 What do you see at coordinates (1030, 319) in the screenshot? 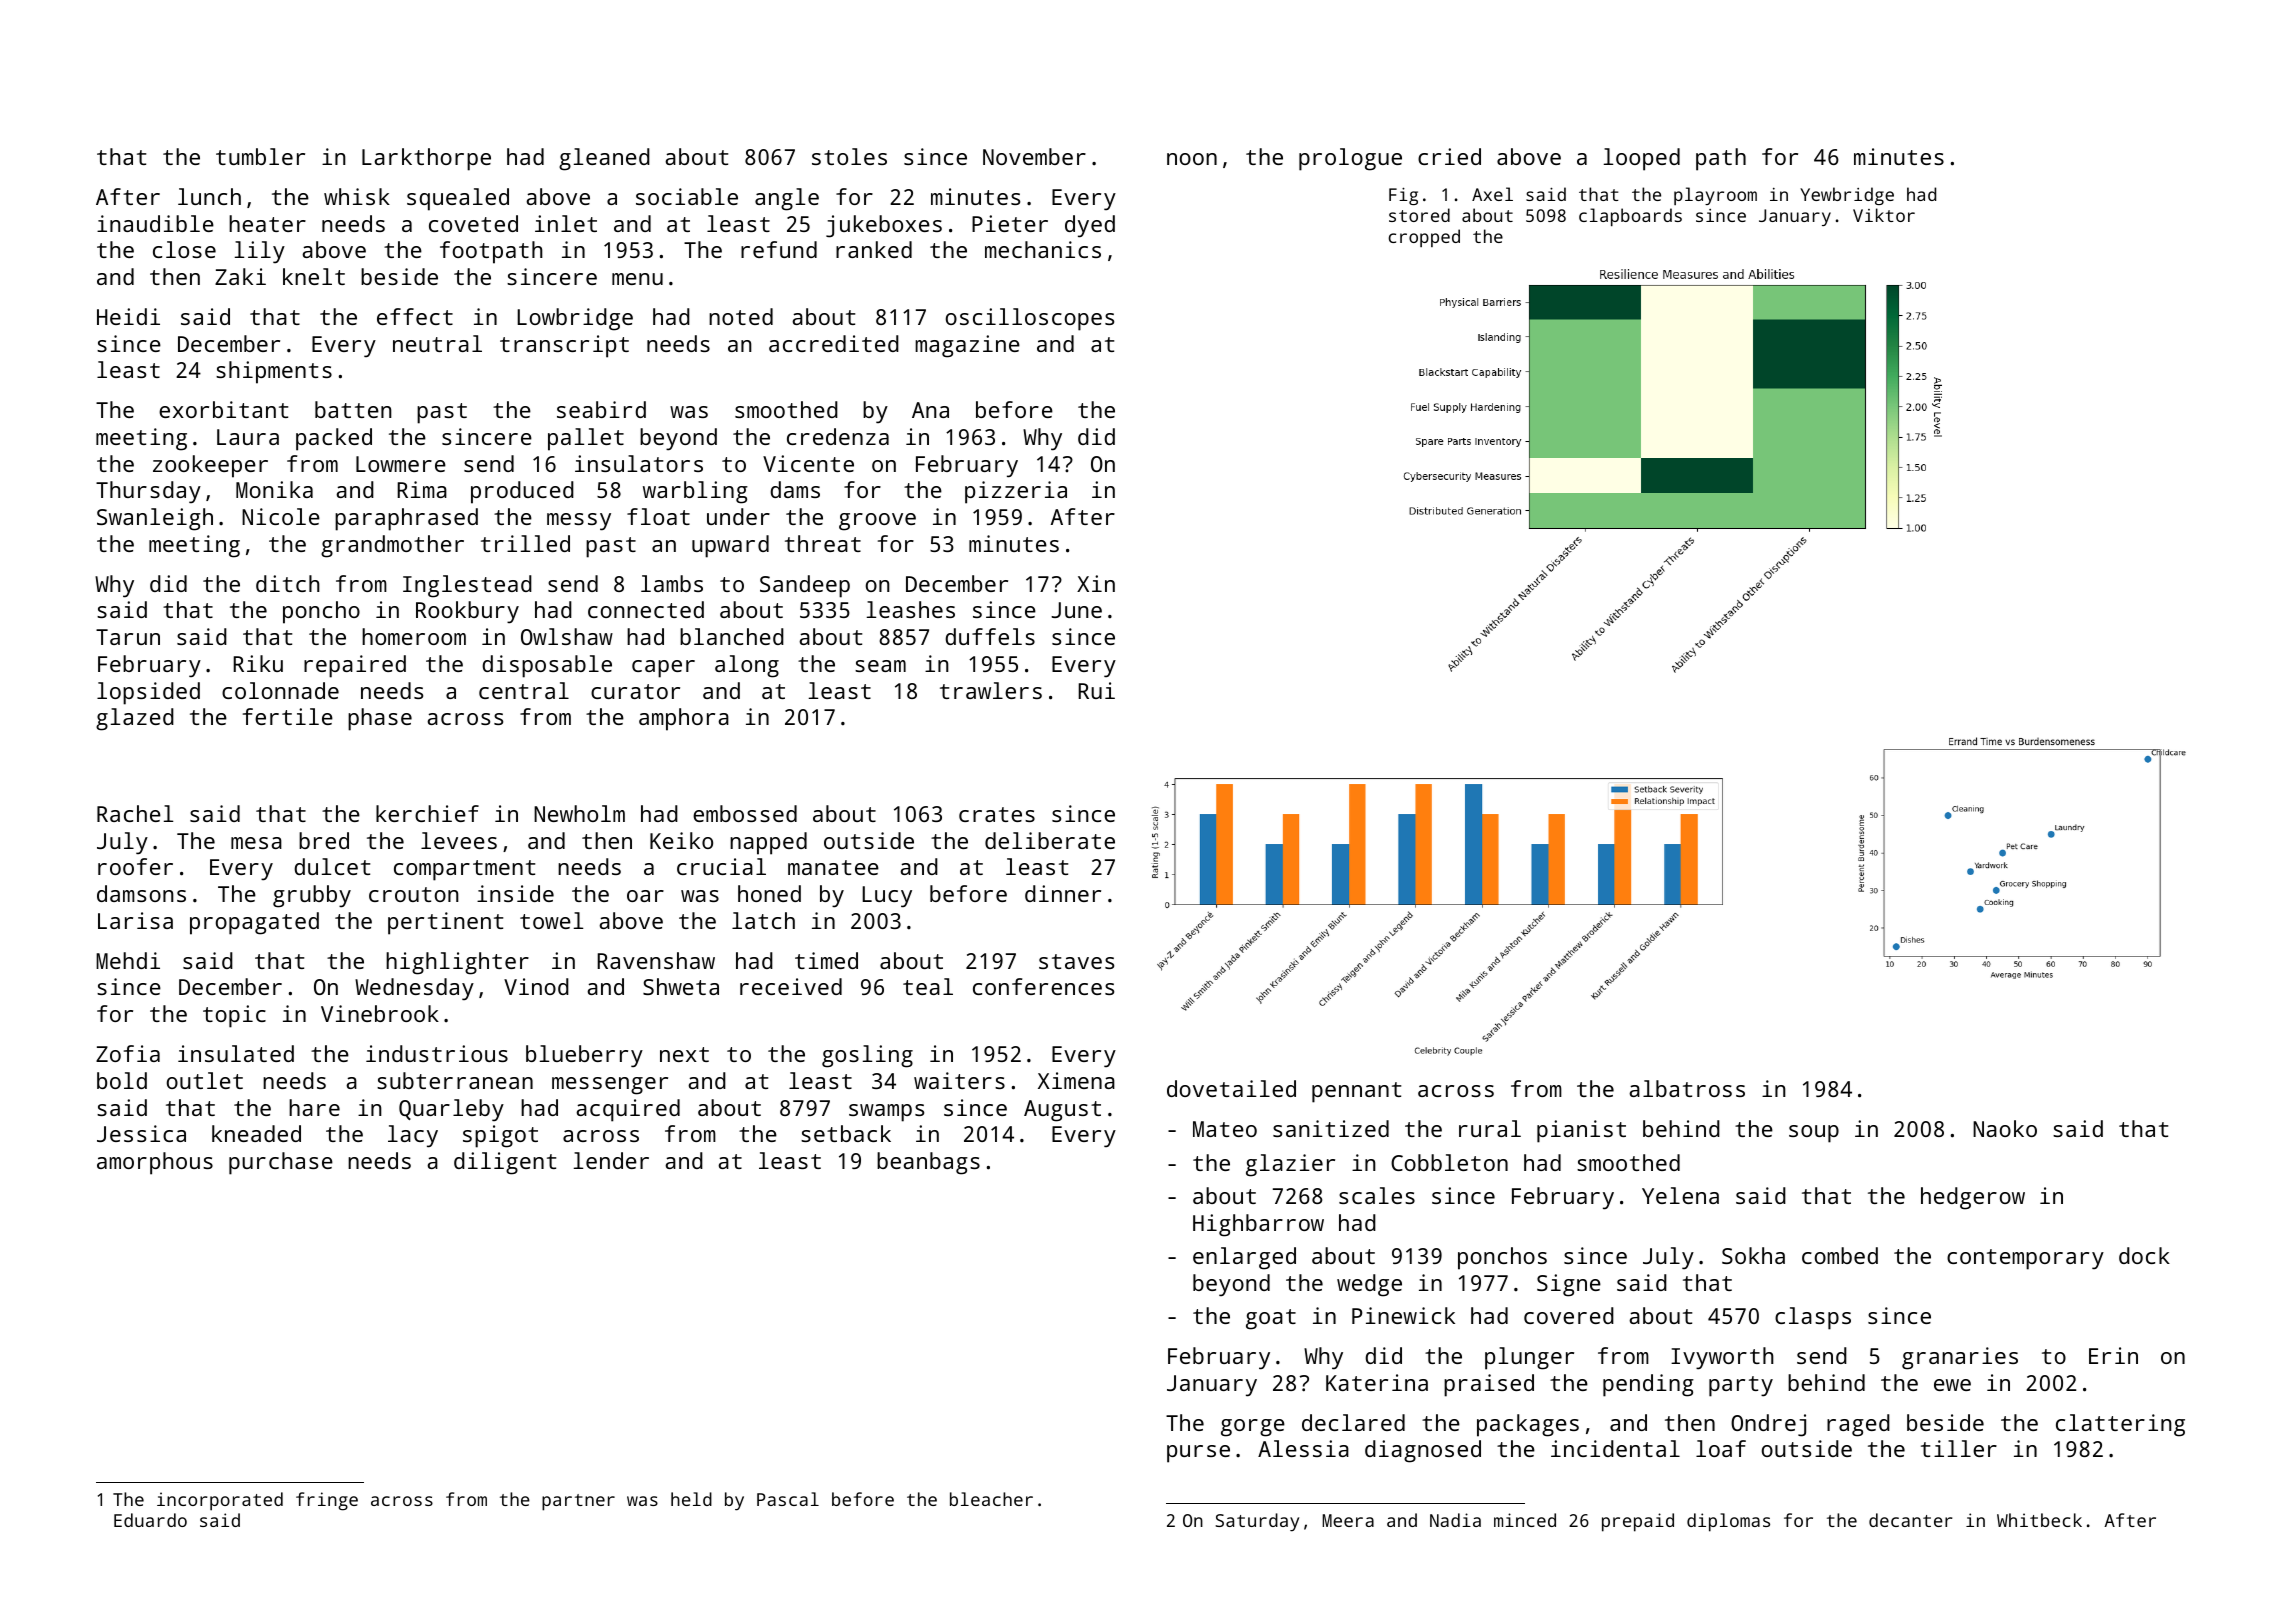
I see `oscilloscopes` at bounding box center [1030, 319].
